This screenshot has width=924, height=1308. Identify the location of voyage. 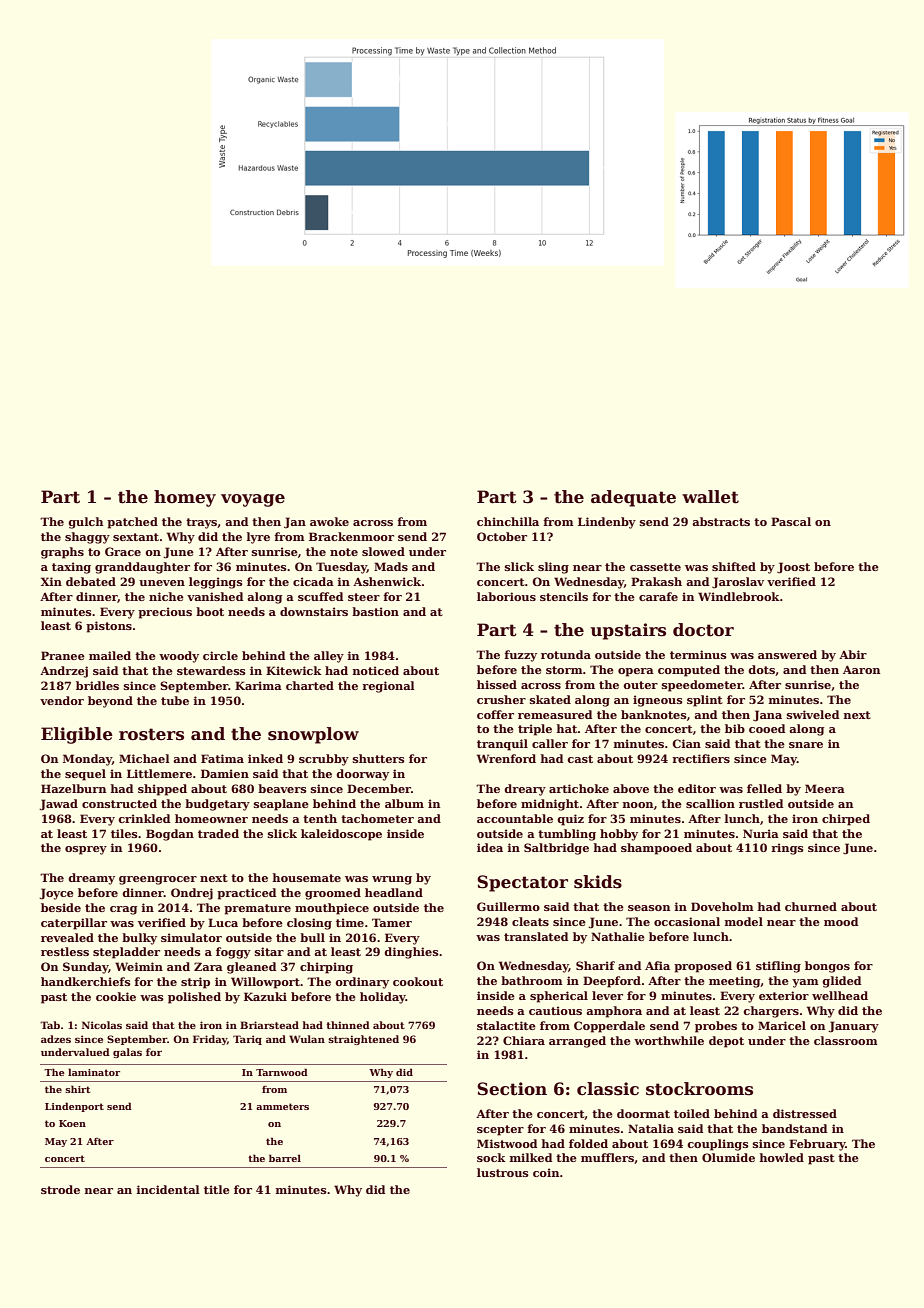
(253, 500).
